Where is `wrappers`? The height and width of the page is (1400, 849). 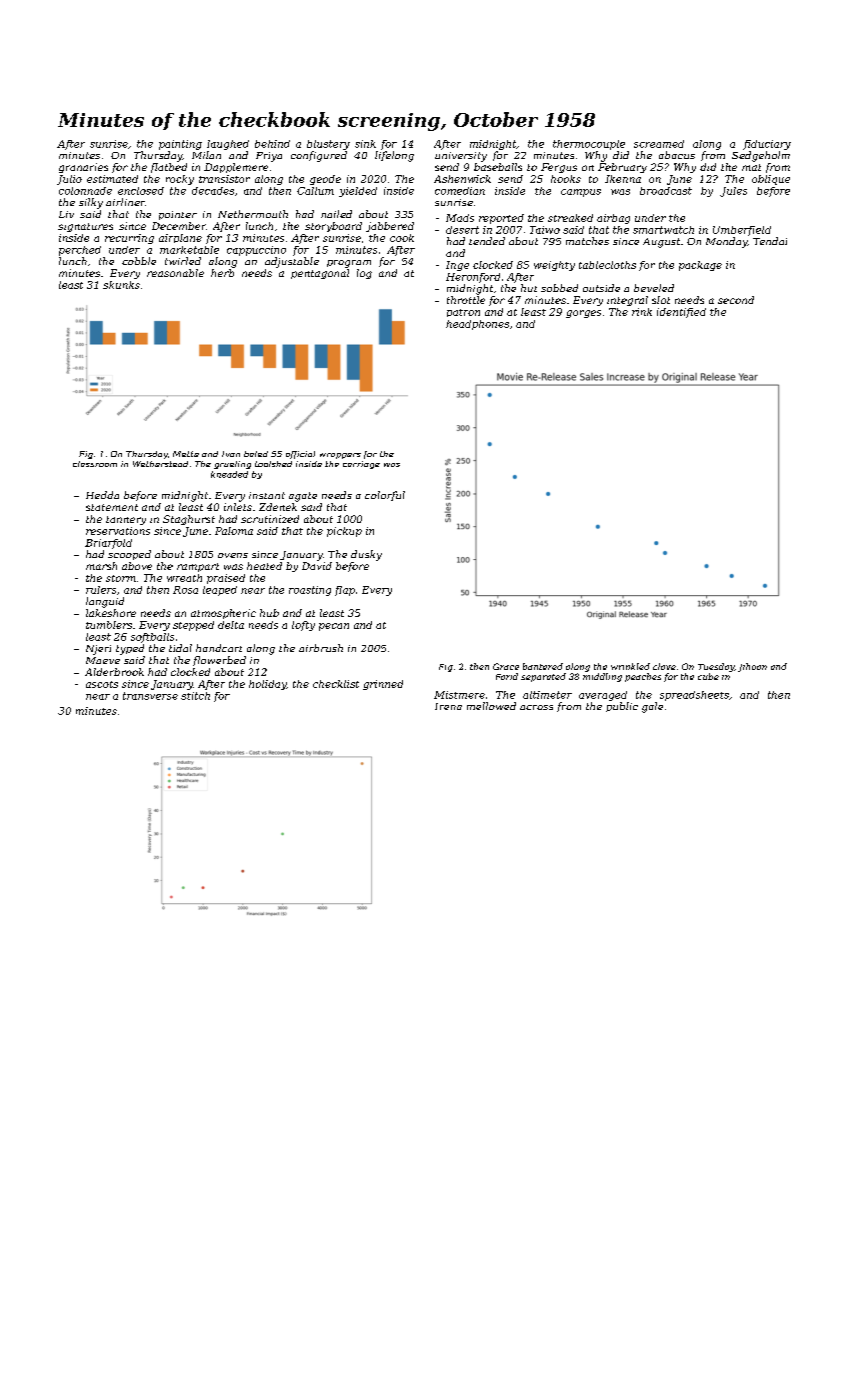
wrappers is located at coordinates (340, 456).
